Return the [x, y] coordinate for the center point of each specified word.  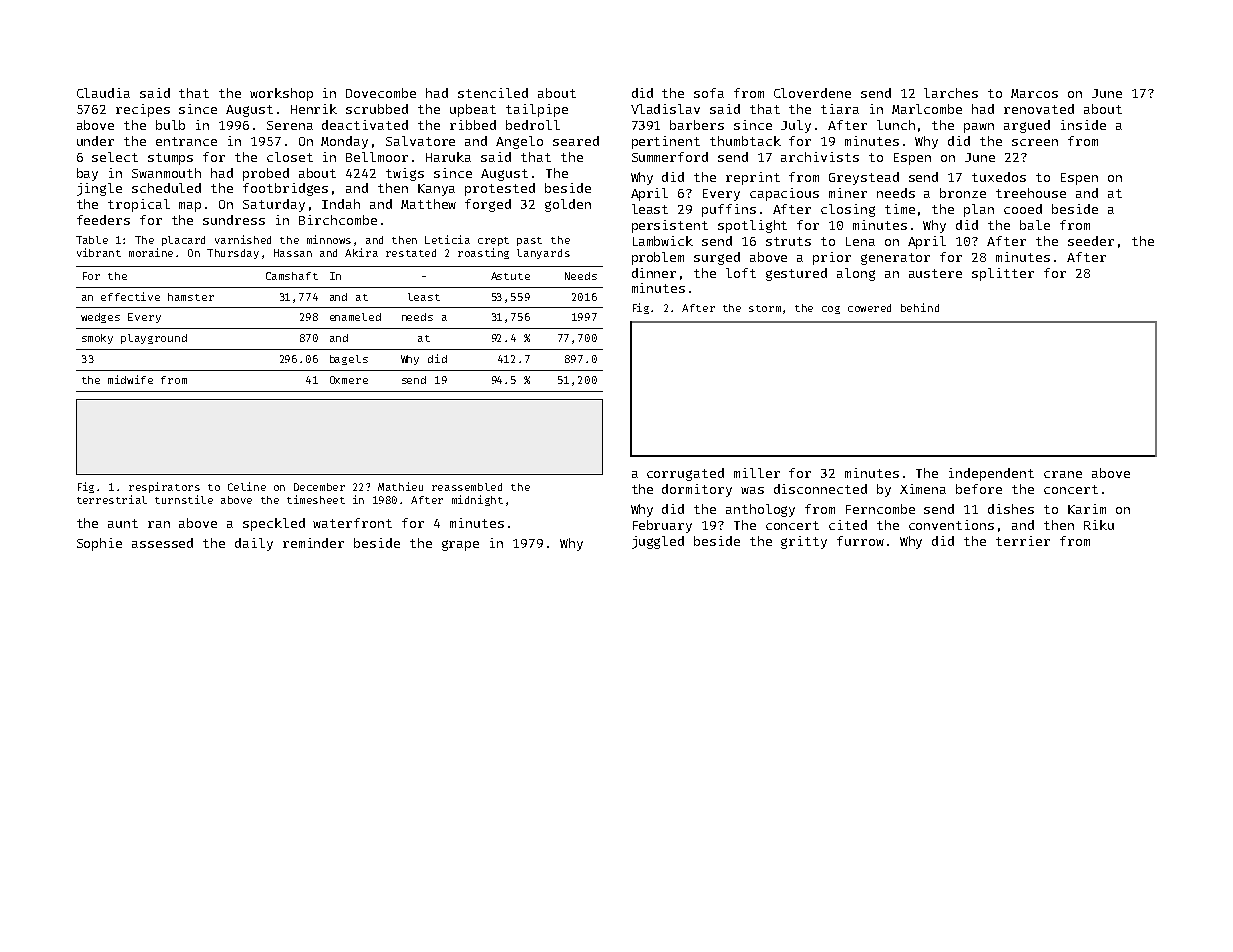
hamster [191, 297]
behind [920, 307]
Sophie [99, 544]
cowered [869, 308]
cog [831, 310]
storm [765, 308]
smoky [97, 339]
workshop [281, 94]
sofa [709, 93]
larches [951, 93]
